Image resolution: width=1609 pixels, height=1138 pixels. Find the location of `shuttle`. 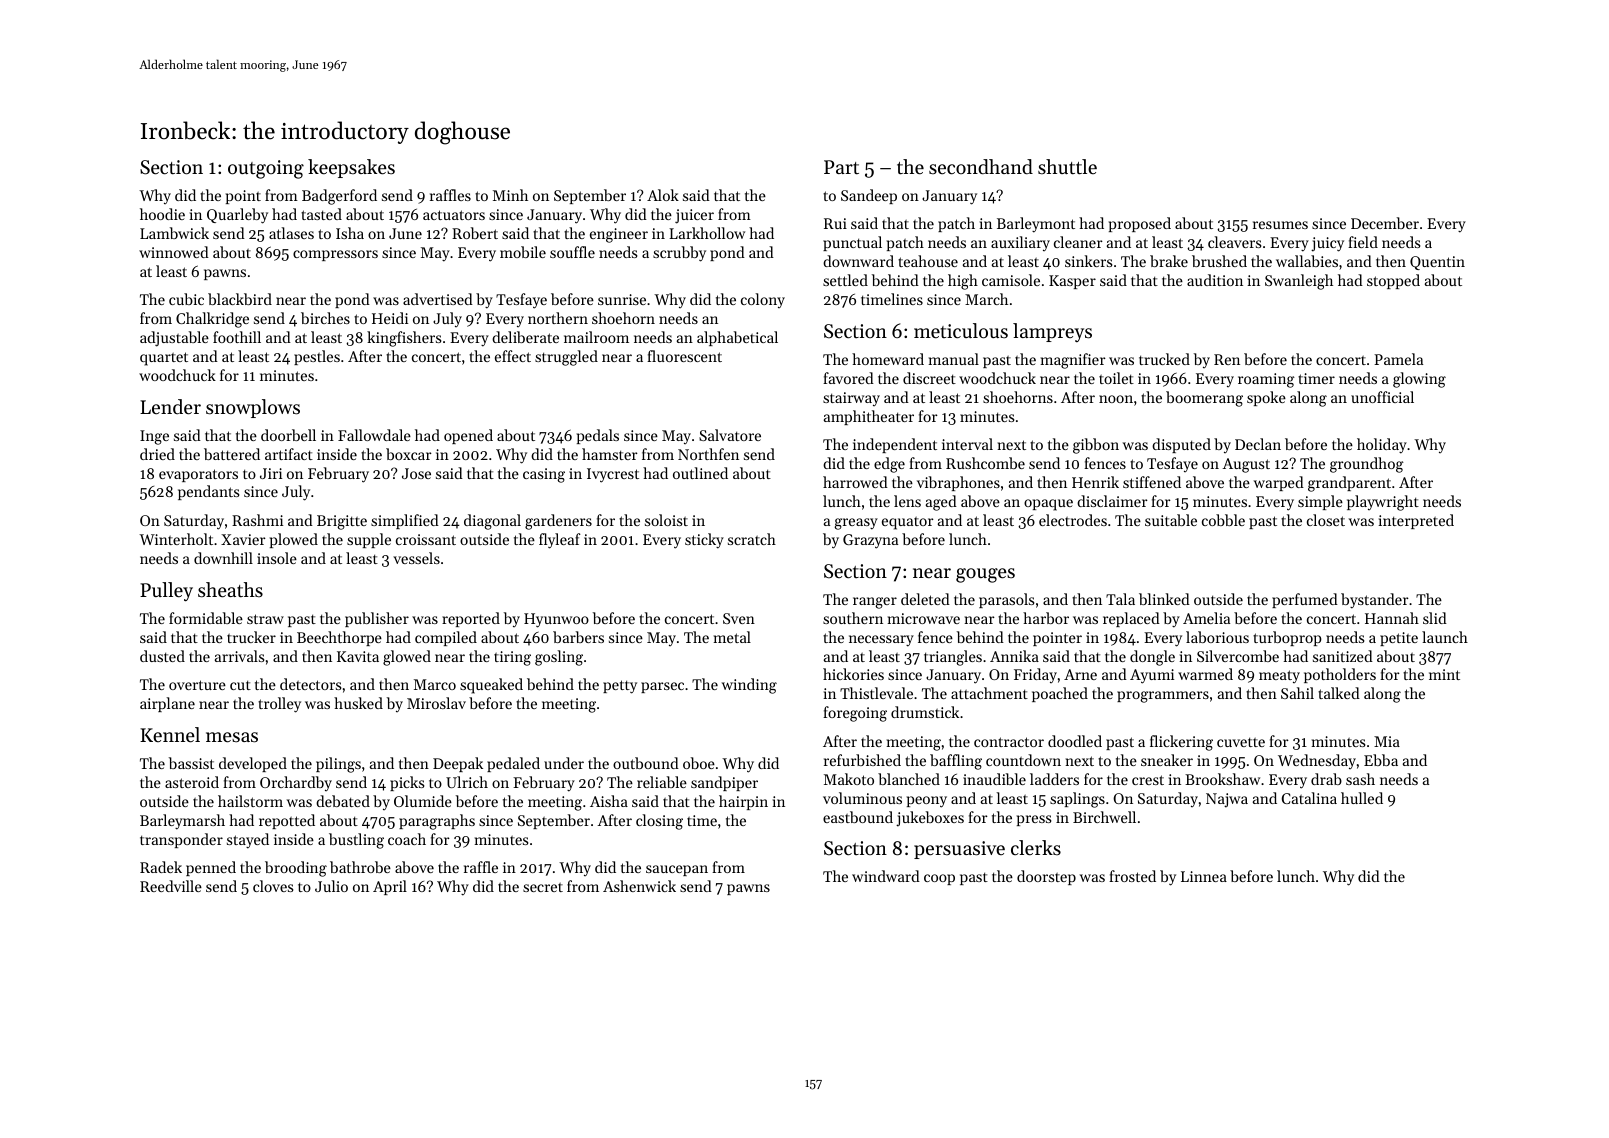

shuttle is located at coordinates (1067, 167).
